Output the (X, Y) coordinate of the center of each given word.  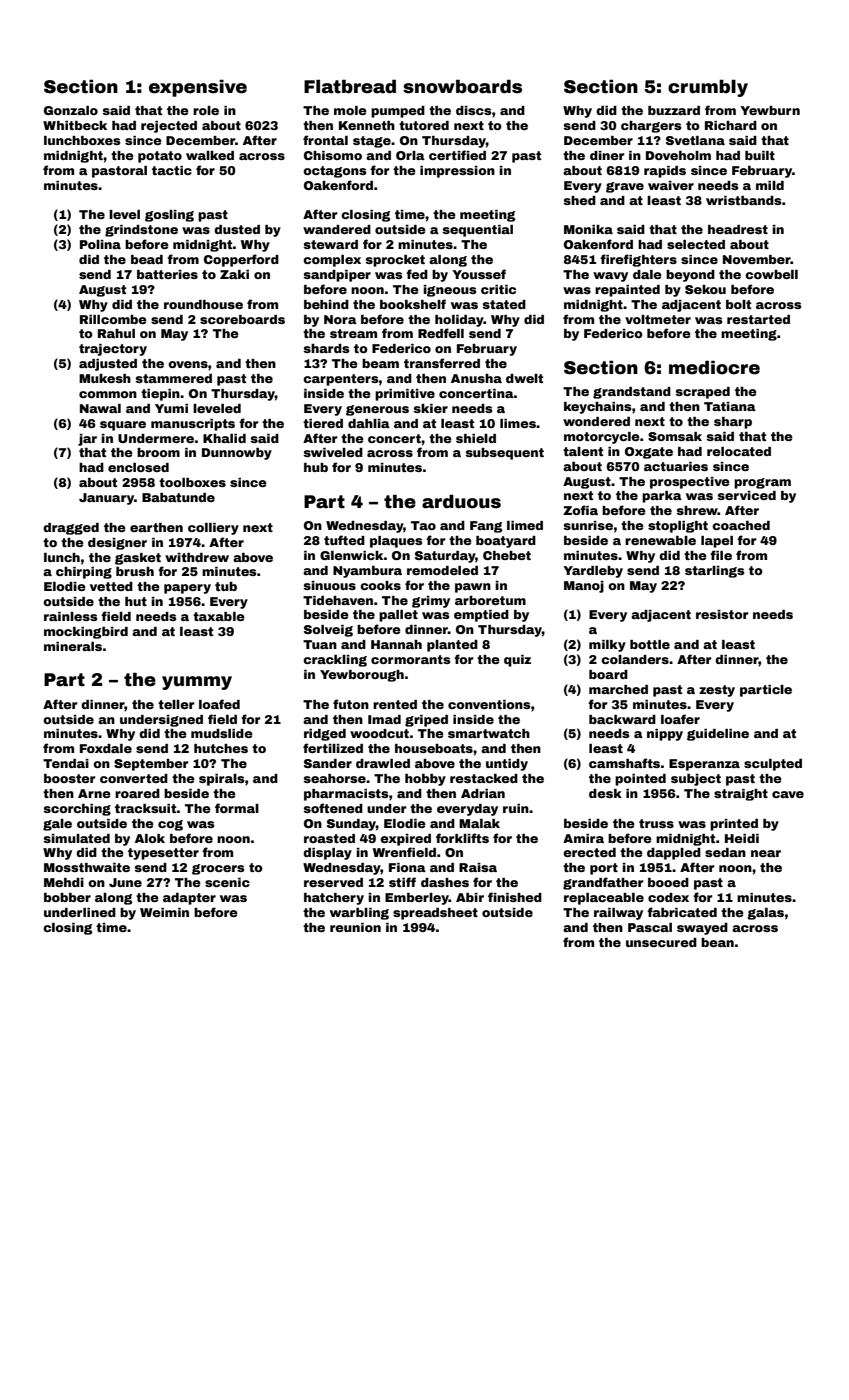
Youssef (479, 274)
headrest (738, 229)
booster (70, 778)
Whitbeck (75, 125)
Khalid (224, 438)
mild (770, 185)
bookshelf (413, 304)
